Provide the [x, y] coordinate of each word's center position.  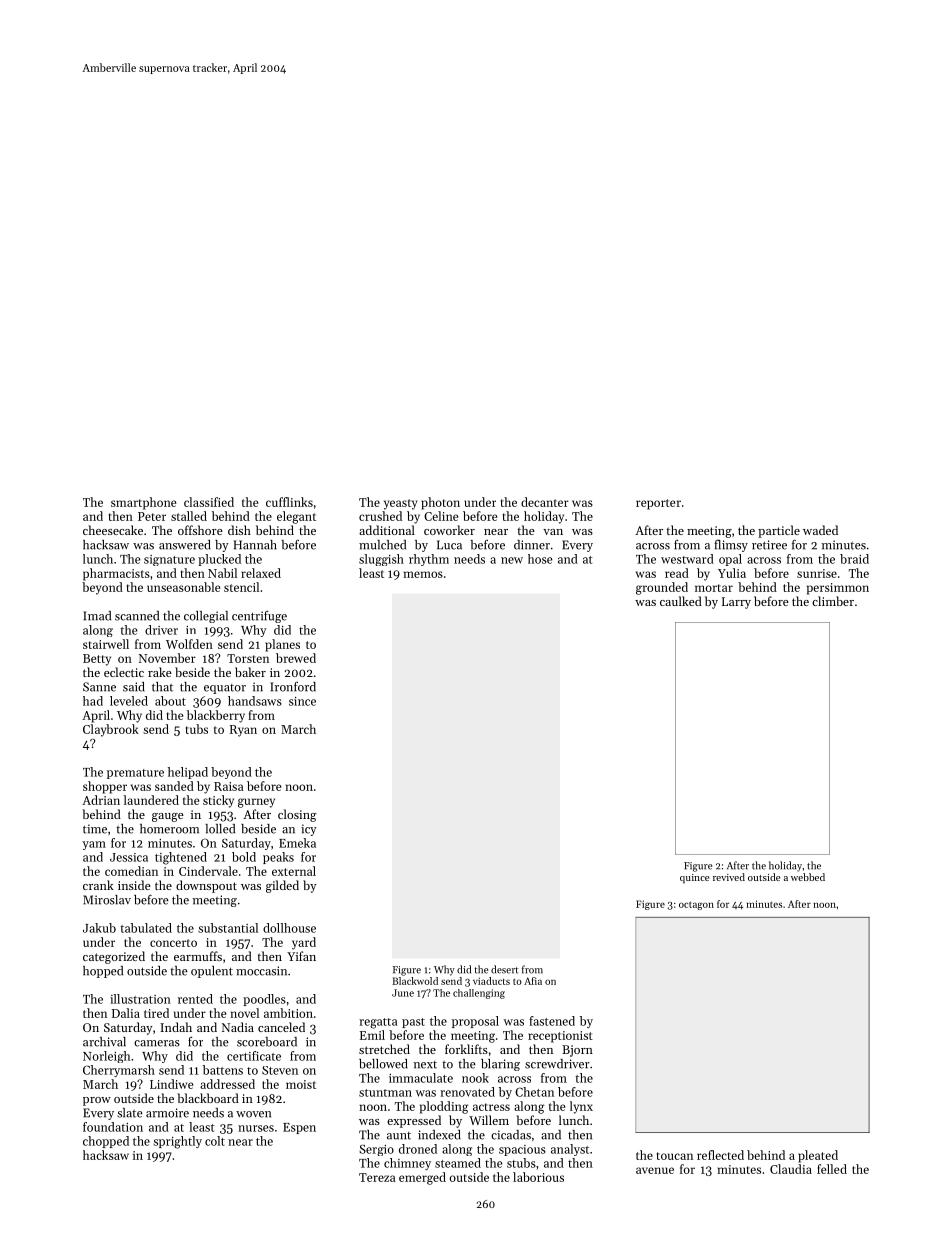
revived [729, 877]
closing [297, 815]
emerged [422, 1178]
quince [694, 878]
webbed [808, 877]
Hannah [255, 545]
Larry [736, 603]
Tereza [377, 1177]
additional [387, 530]
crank [98, 885]
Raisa [229, 786]
